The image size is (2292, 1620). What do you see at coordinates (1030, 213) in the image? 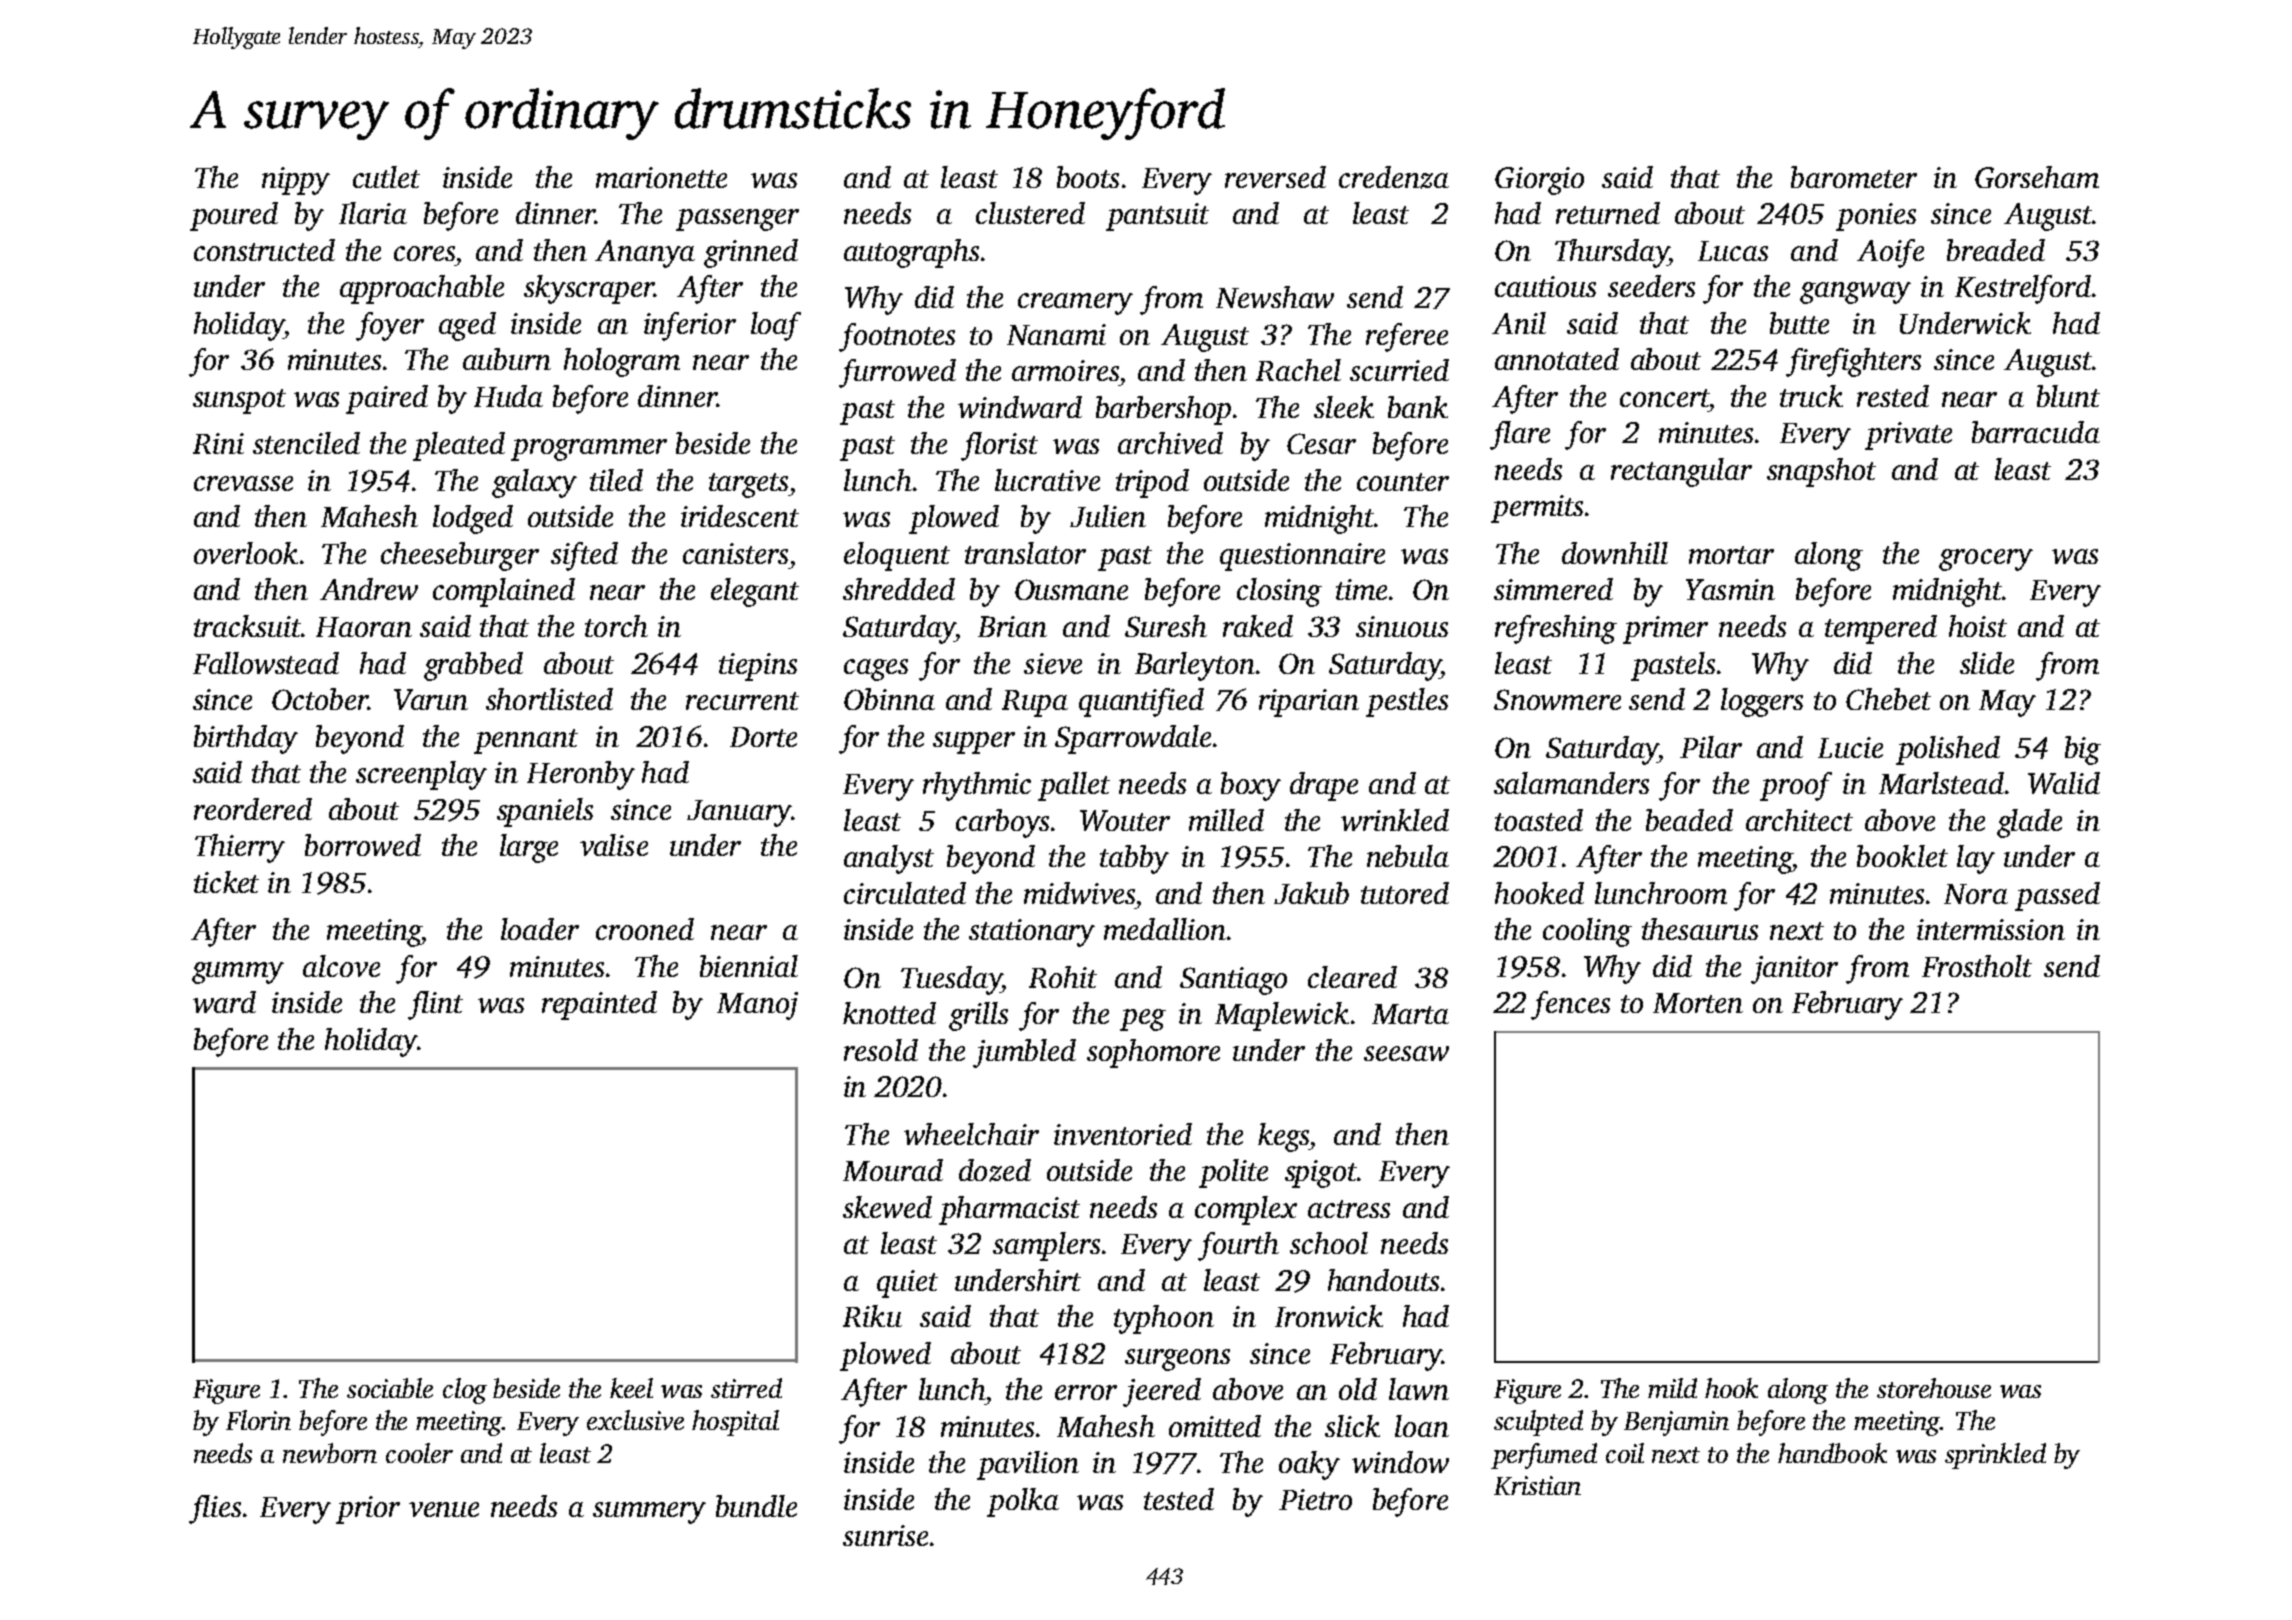
I see `clustered` at bounding box center [1030, 213].
